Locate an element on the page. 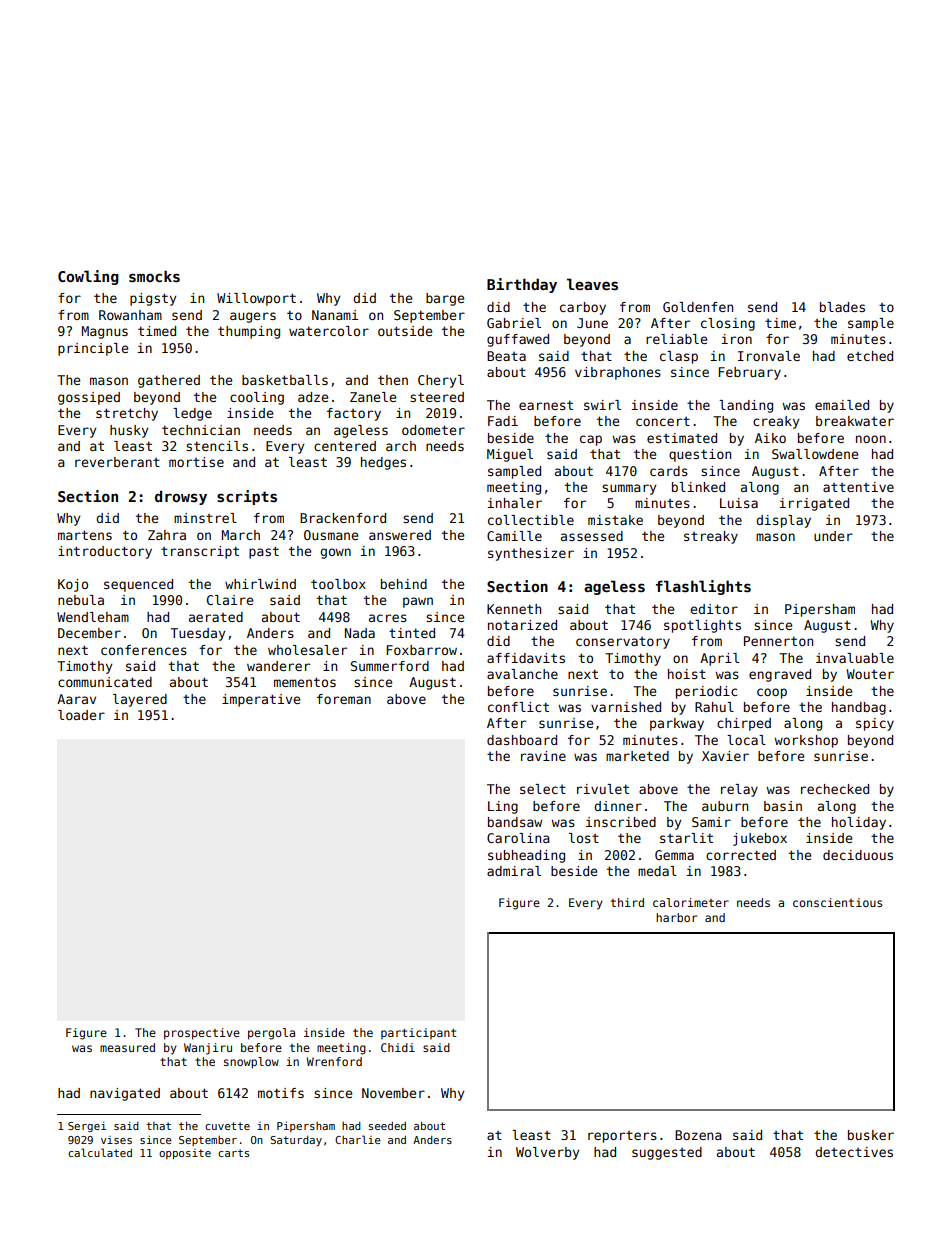 The width and height of the page is (952, 1233). conflict is located at coordinates (518, 707).
